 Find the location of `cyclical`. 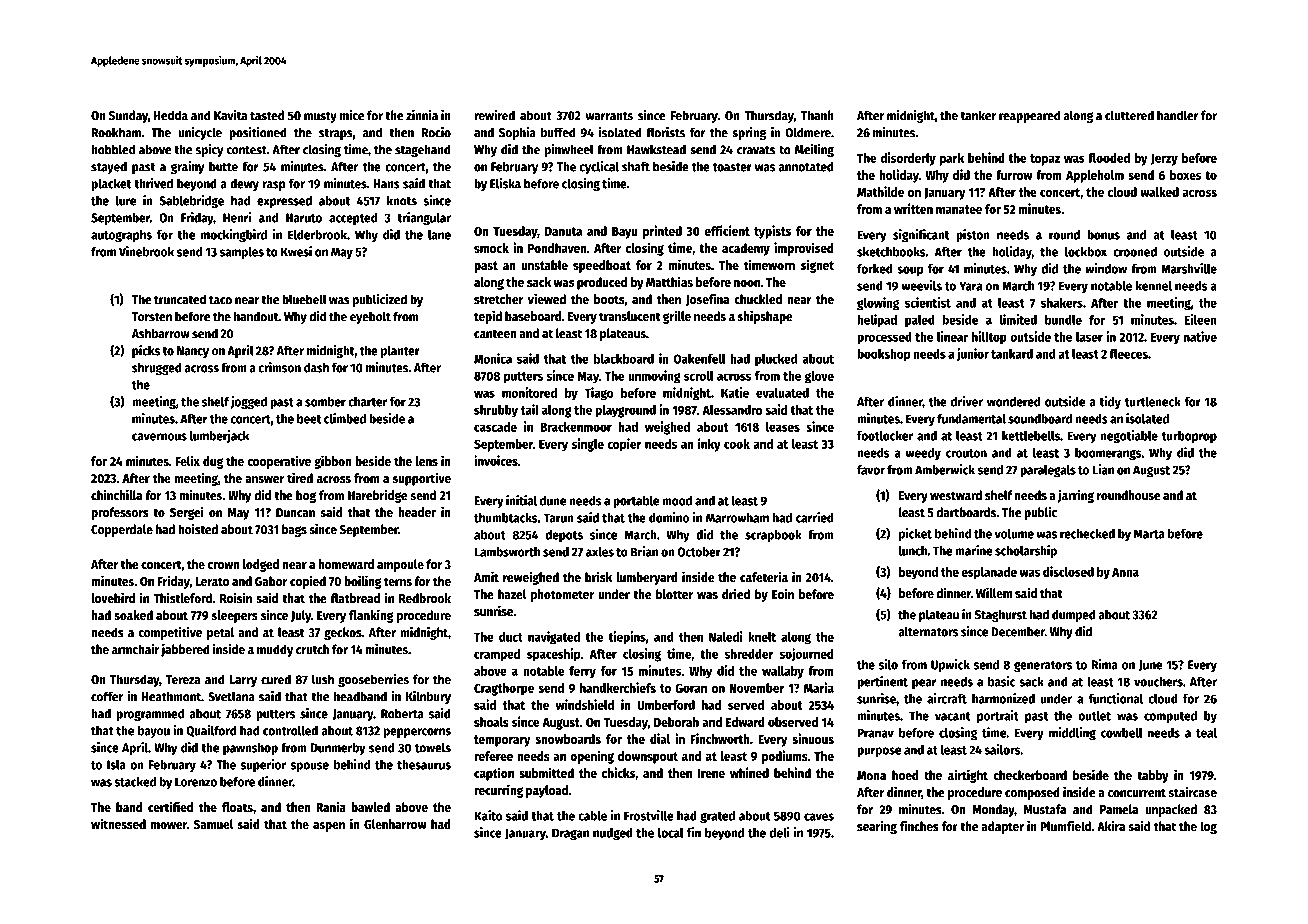

cyclical is located at coordinates (599, 167).
